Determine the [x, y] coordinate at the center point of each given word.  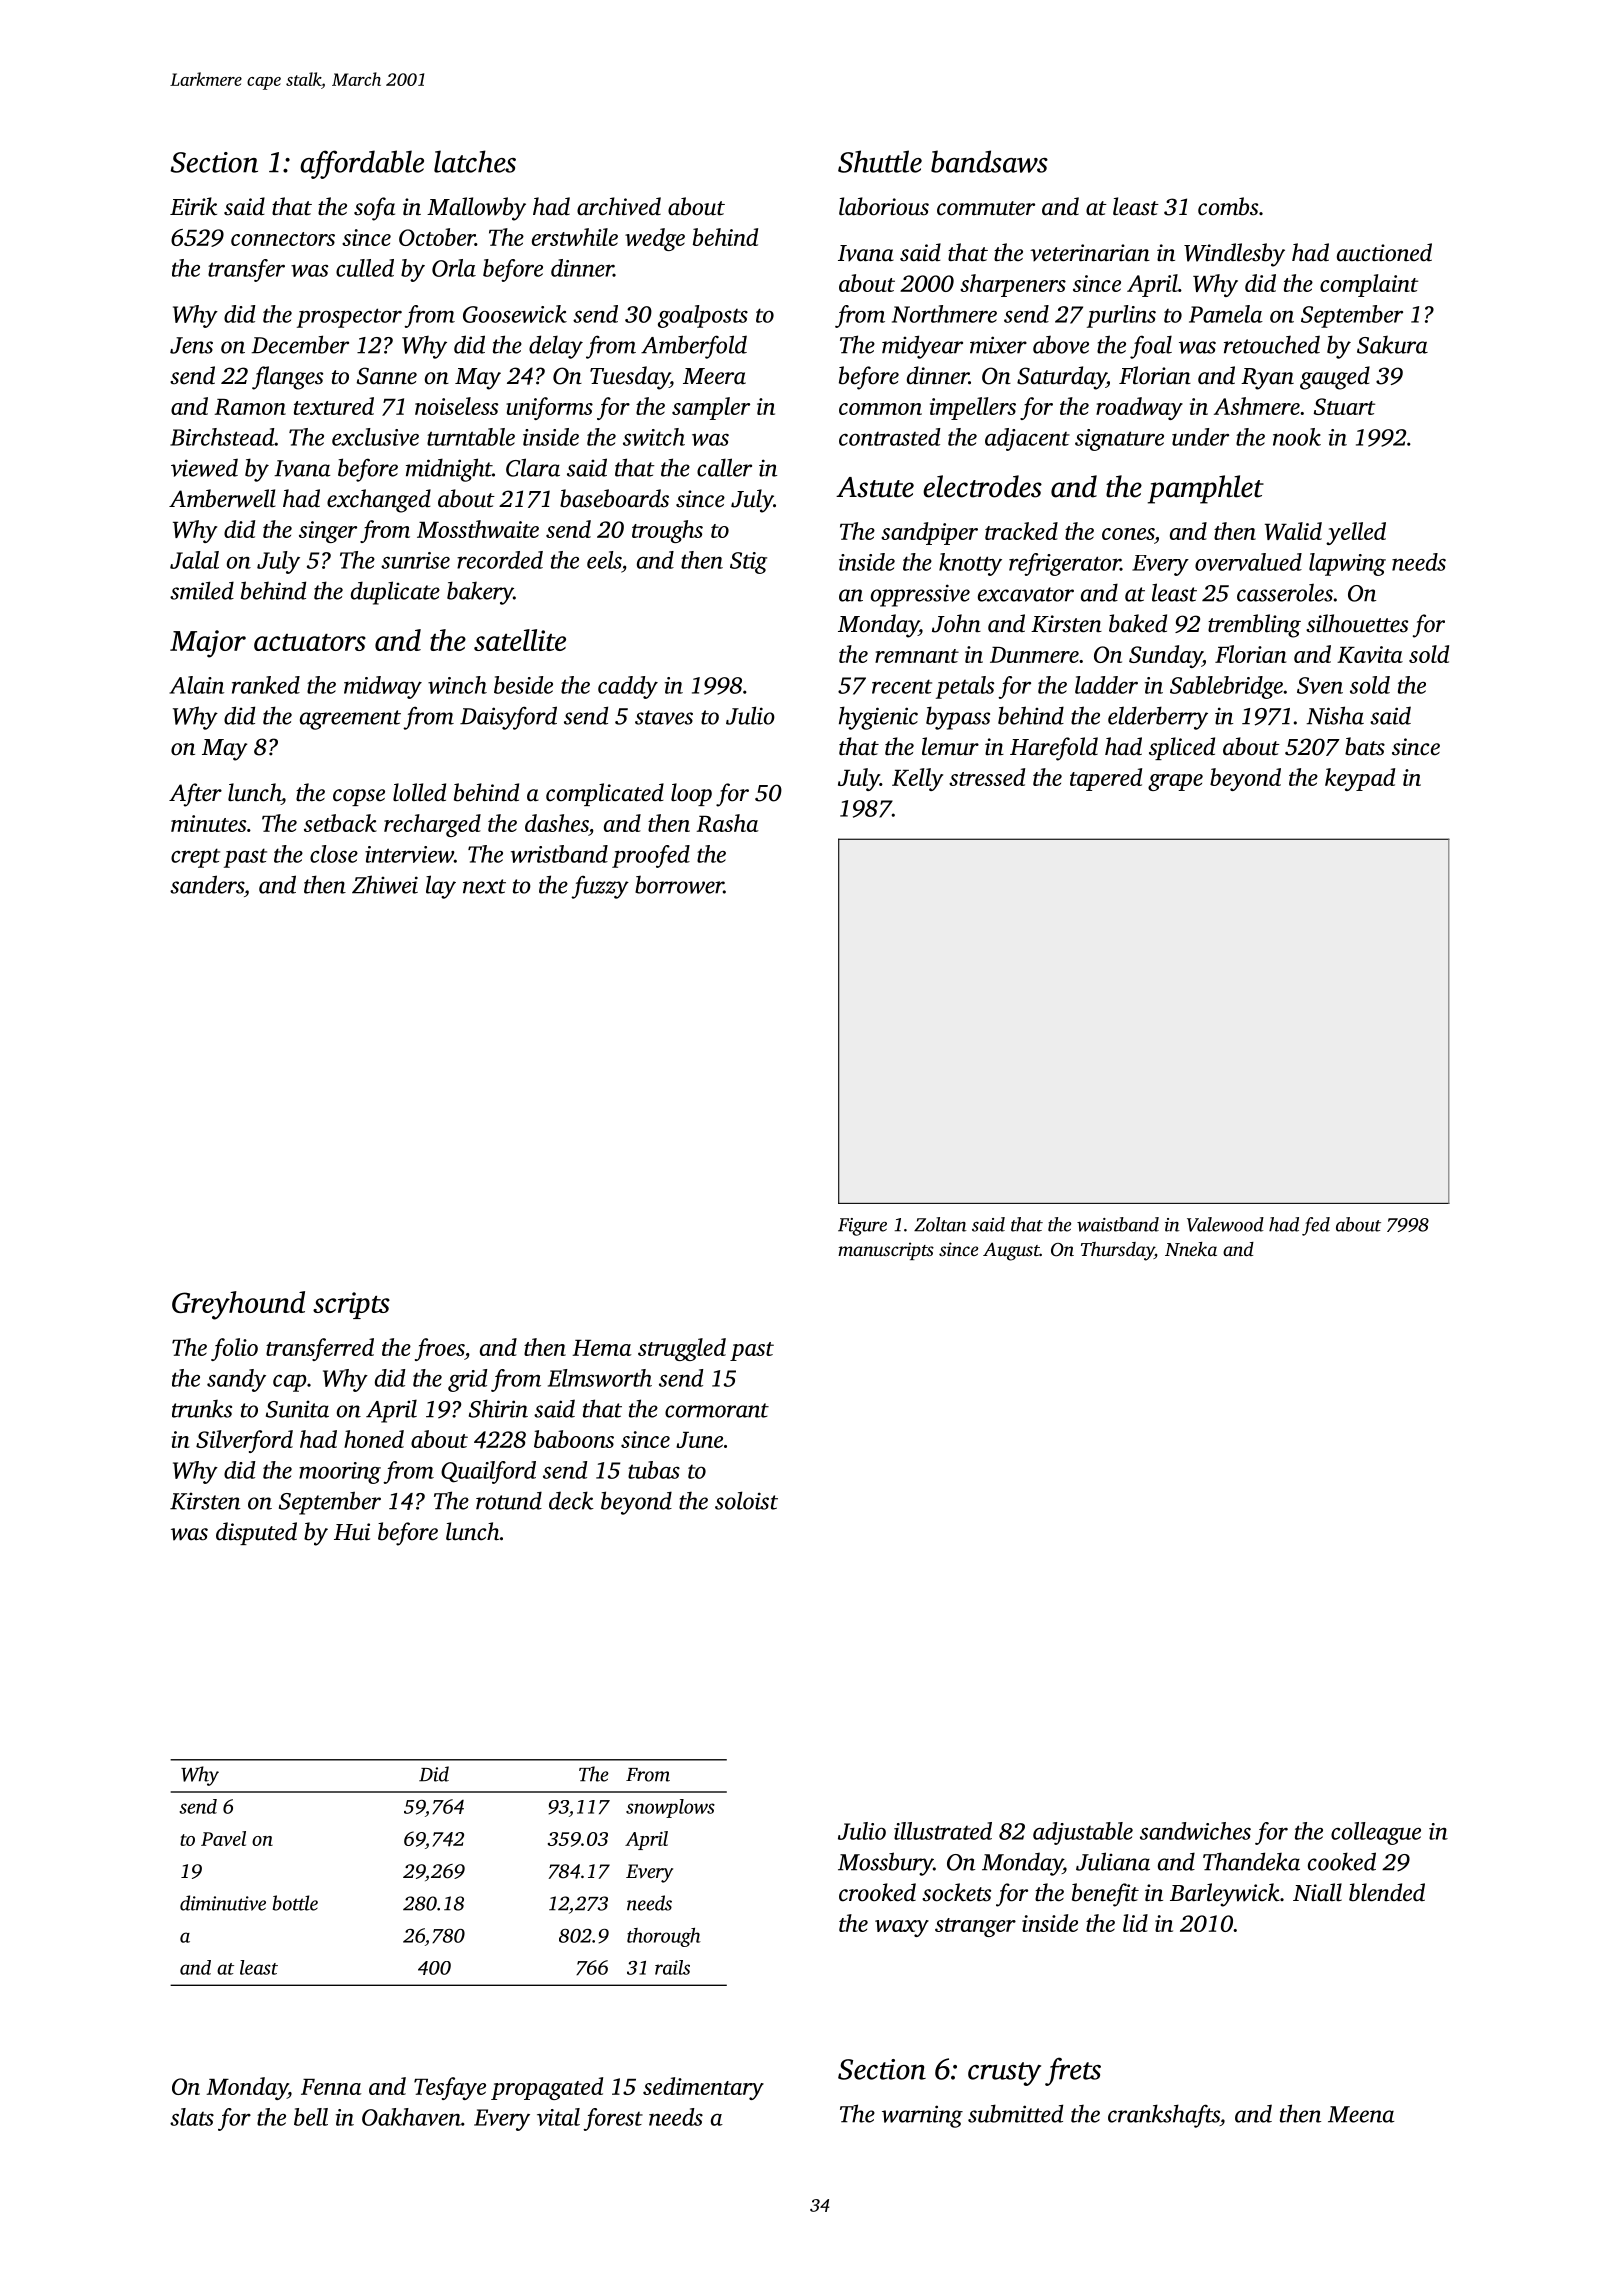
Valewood [1225, 1224]
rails [672, 1967]
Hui [352, 1532]
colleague [1376, 1833]
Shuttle [880, 161]
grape [1175, 782]
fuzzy [600, 887]
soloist [746, 1500]
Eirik [193, 206]
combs [1228, 206]
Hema [601, 1348]
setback [340, 823]
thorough [664, 1937]
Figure [862, 1227]
